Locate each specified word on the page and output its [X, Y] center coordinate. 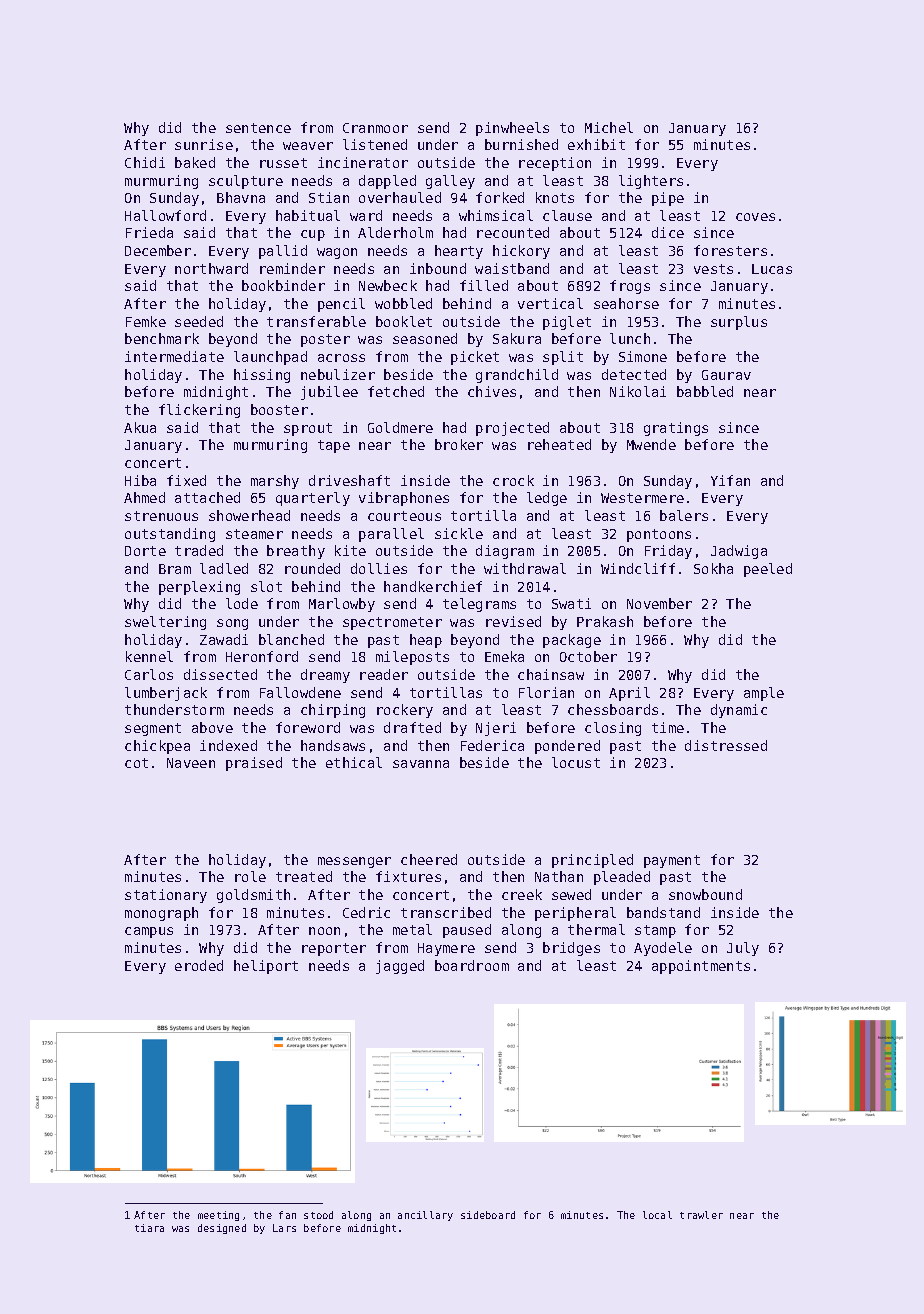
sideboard [488, 1215]
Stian [329, 197]
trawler [701, 1215]
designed [222, 1229]
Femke [146, 321]
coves [755, 217]
